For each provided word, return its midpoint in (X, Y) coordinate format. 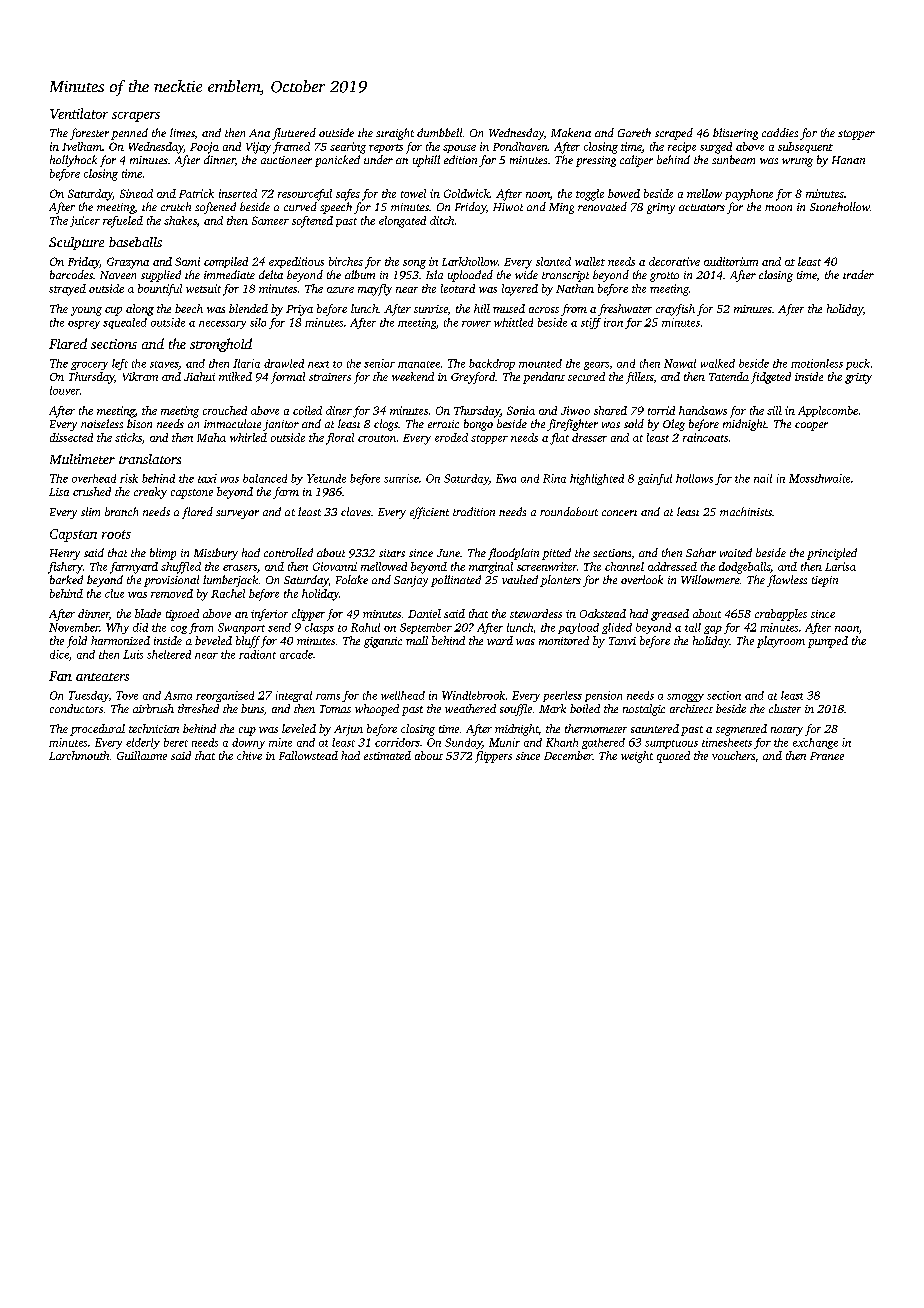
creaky (150, 493)
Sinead (136, 193)
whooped (377, 710)
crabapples (781, 615)
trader (858, 274)
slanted (553, 261)
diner (339, 410)
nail (763, 478)
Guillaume (142, 755)
